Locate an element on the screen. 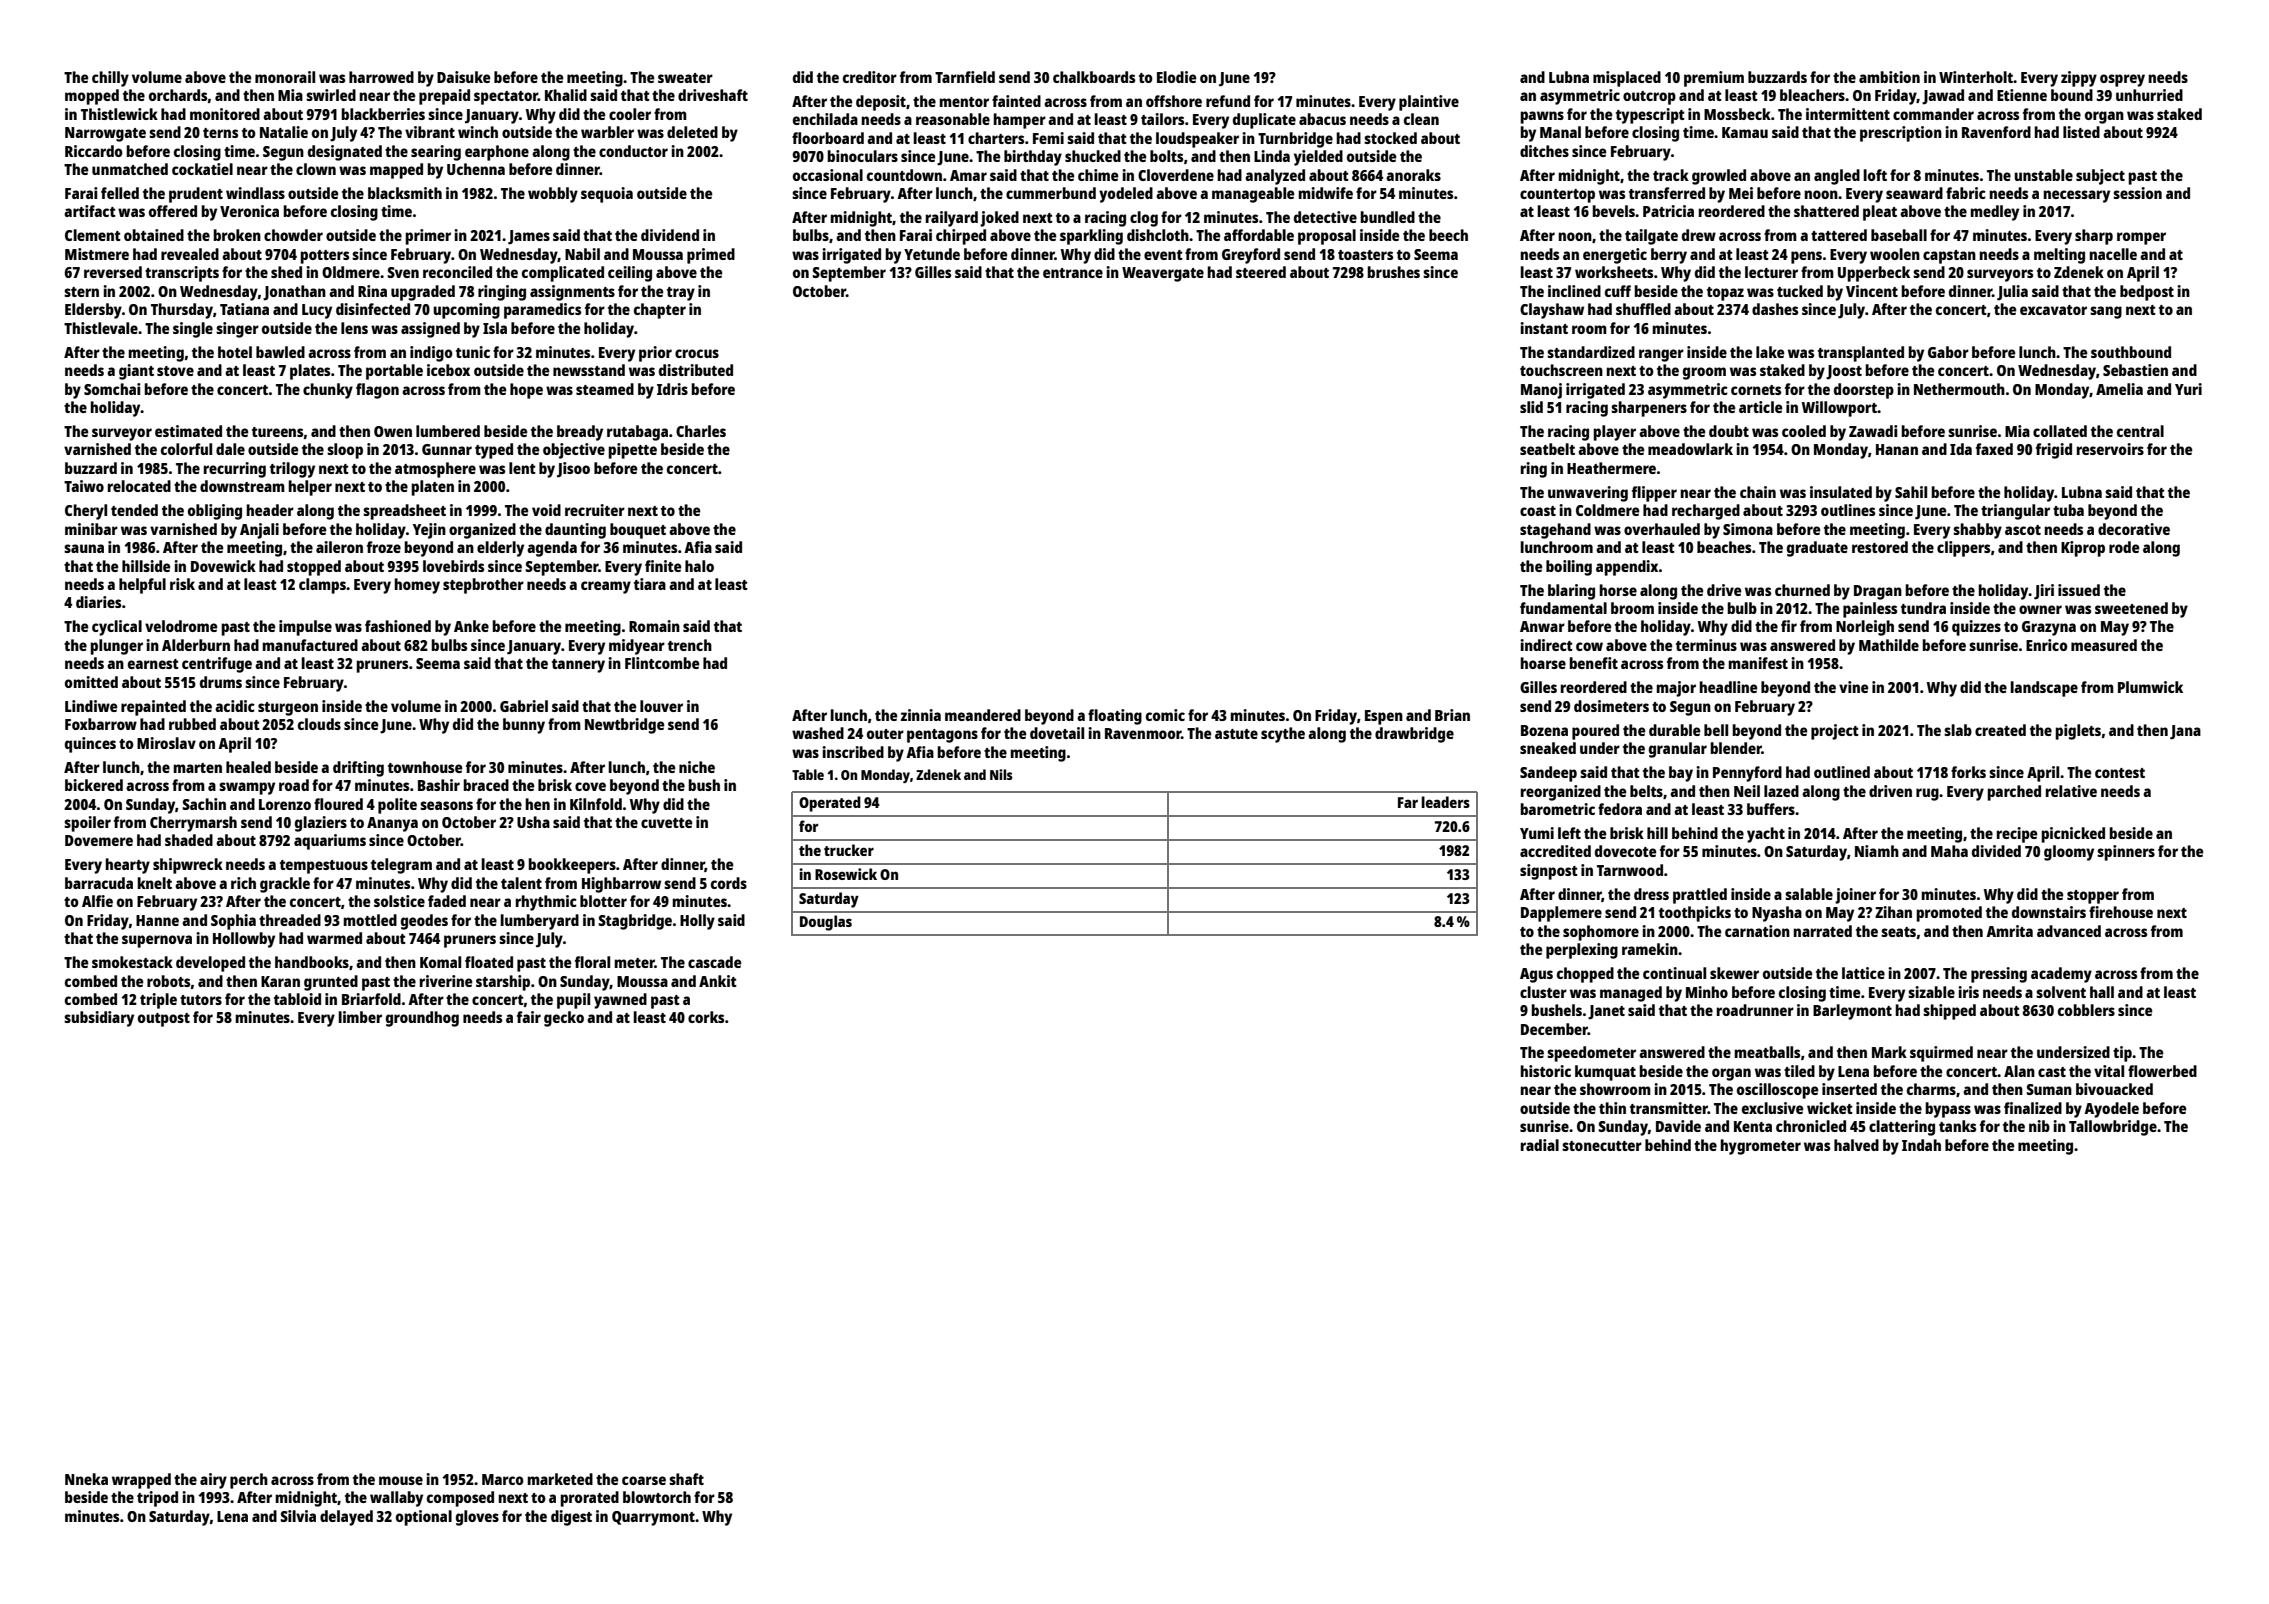 The width and height of the screenshot is (2269, 1604). romper is located at coordinates (2141, 238).
